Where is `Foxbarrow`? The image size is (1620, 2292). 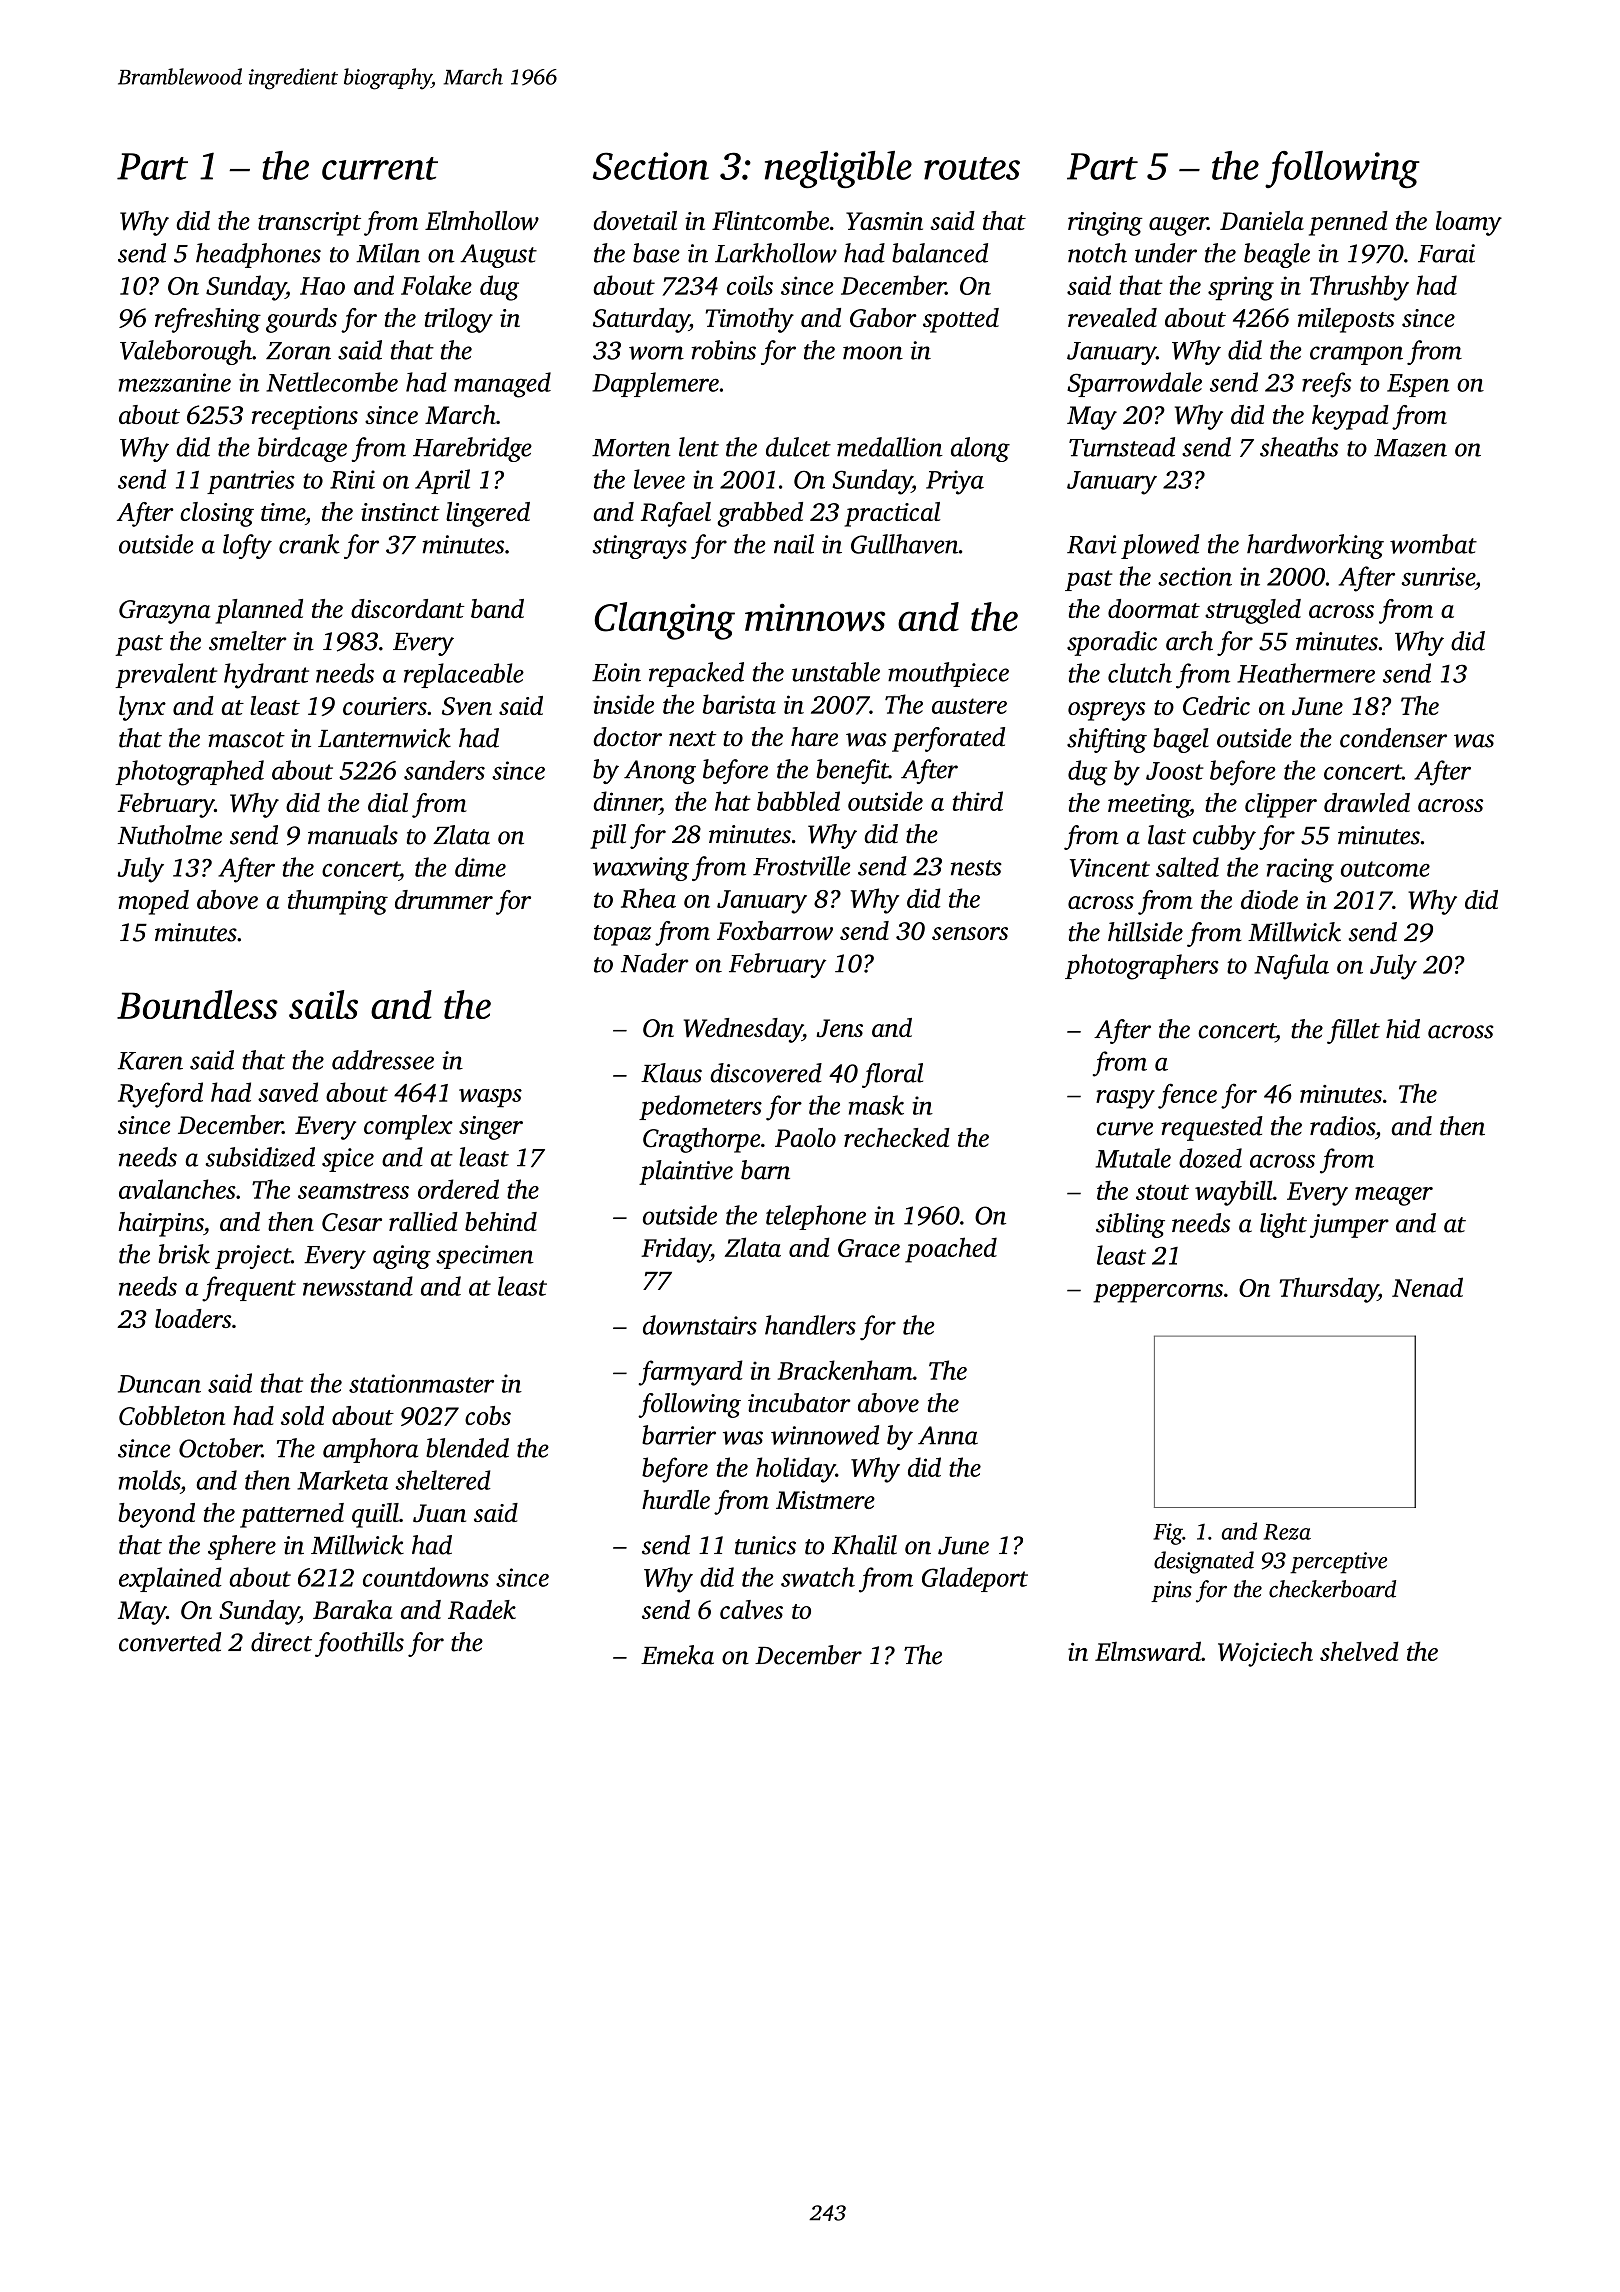 Foxbarrow is located at coordinates (775, 930).
